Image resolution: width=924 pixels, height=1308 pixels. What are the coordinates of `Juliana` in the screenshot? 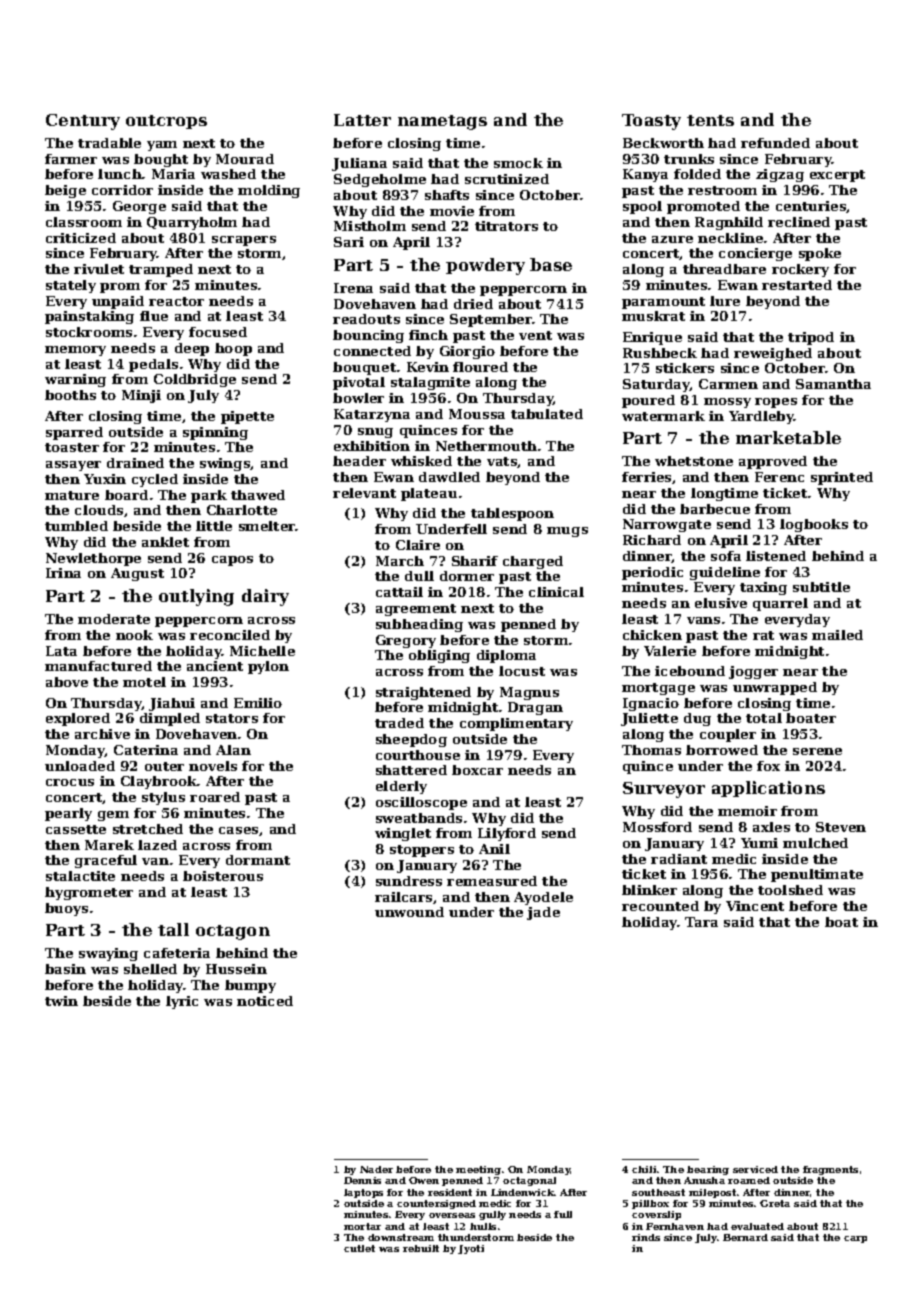 It's located at (359, 164).
